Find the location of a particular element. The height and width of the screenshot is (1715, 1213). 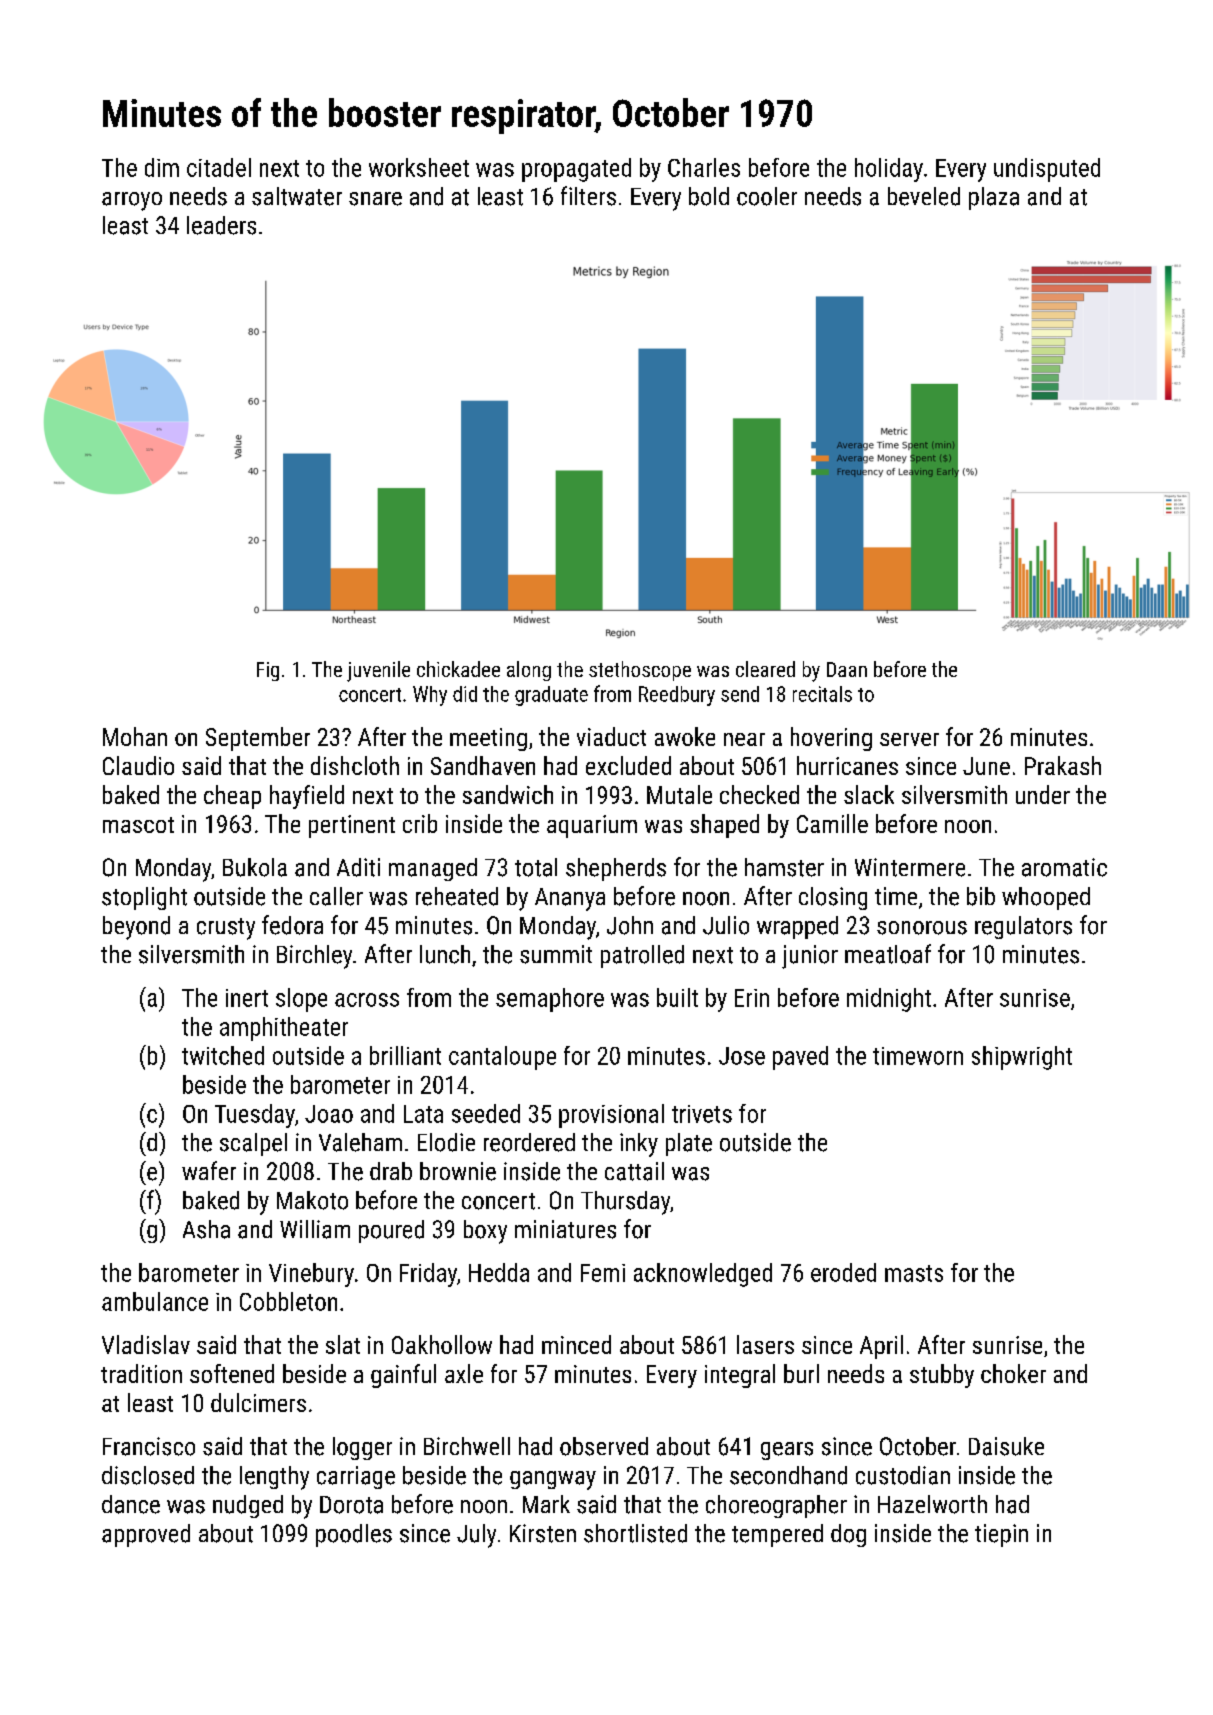

did is located at coordinates (465, 694).
